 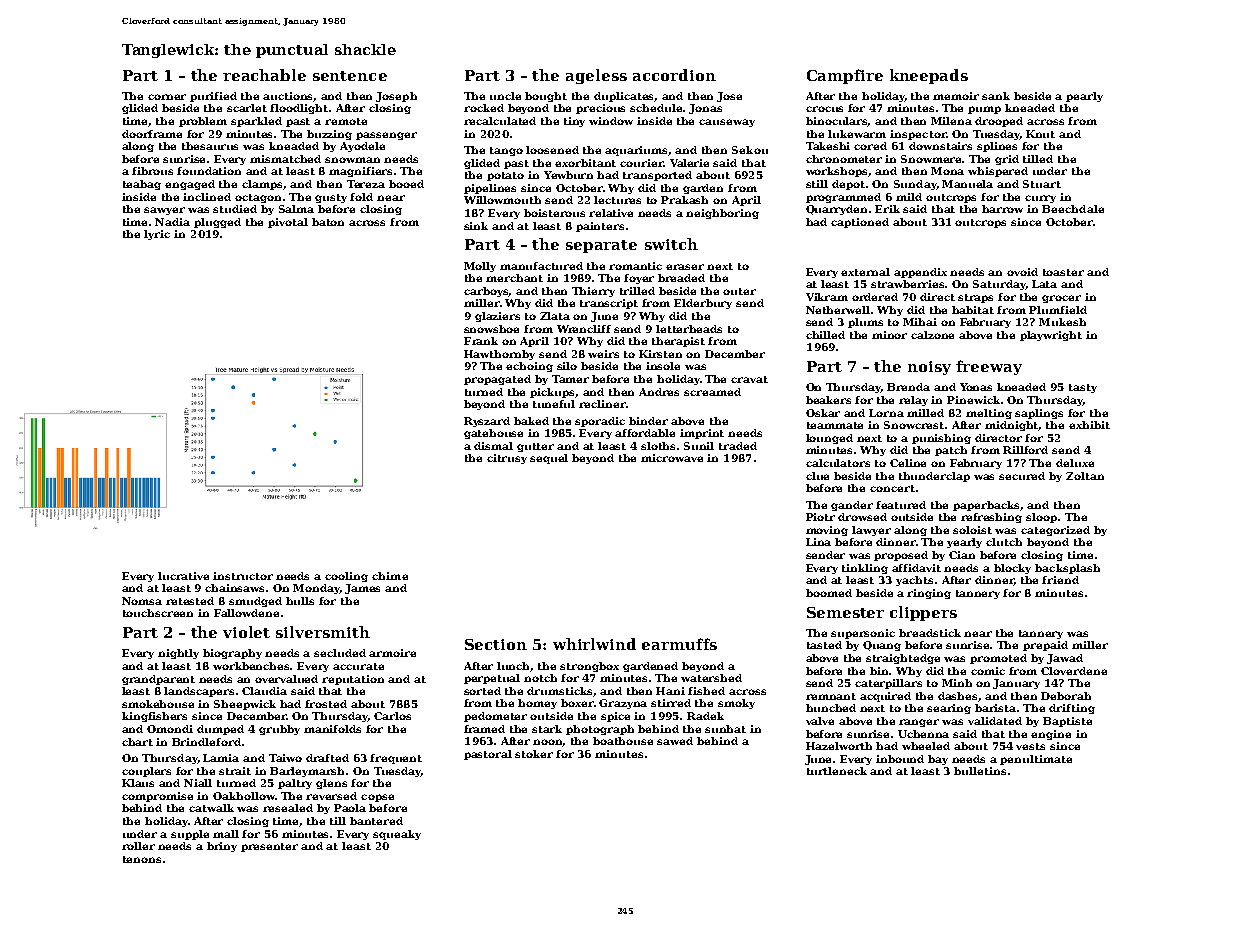 I want to click on kneepads, so click(x=929, y=76).
